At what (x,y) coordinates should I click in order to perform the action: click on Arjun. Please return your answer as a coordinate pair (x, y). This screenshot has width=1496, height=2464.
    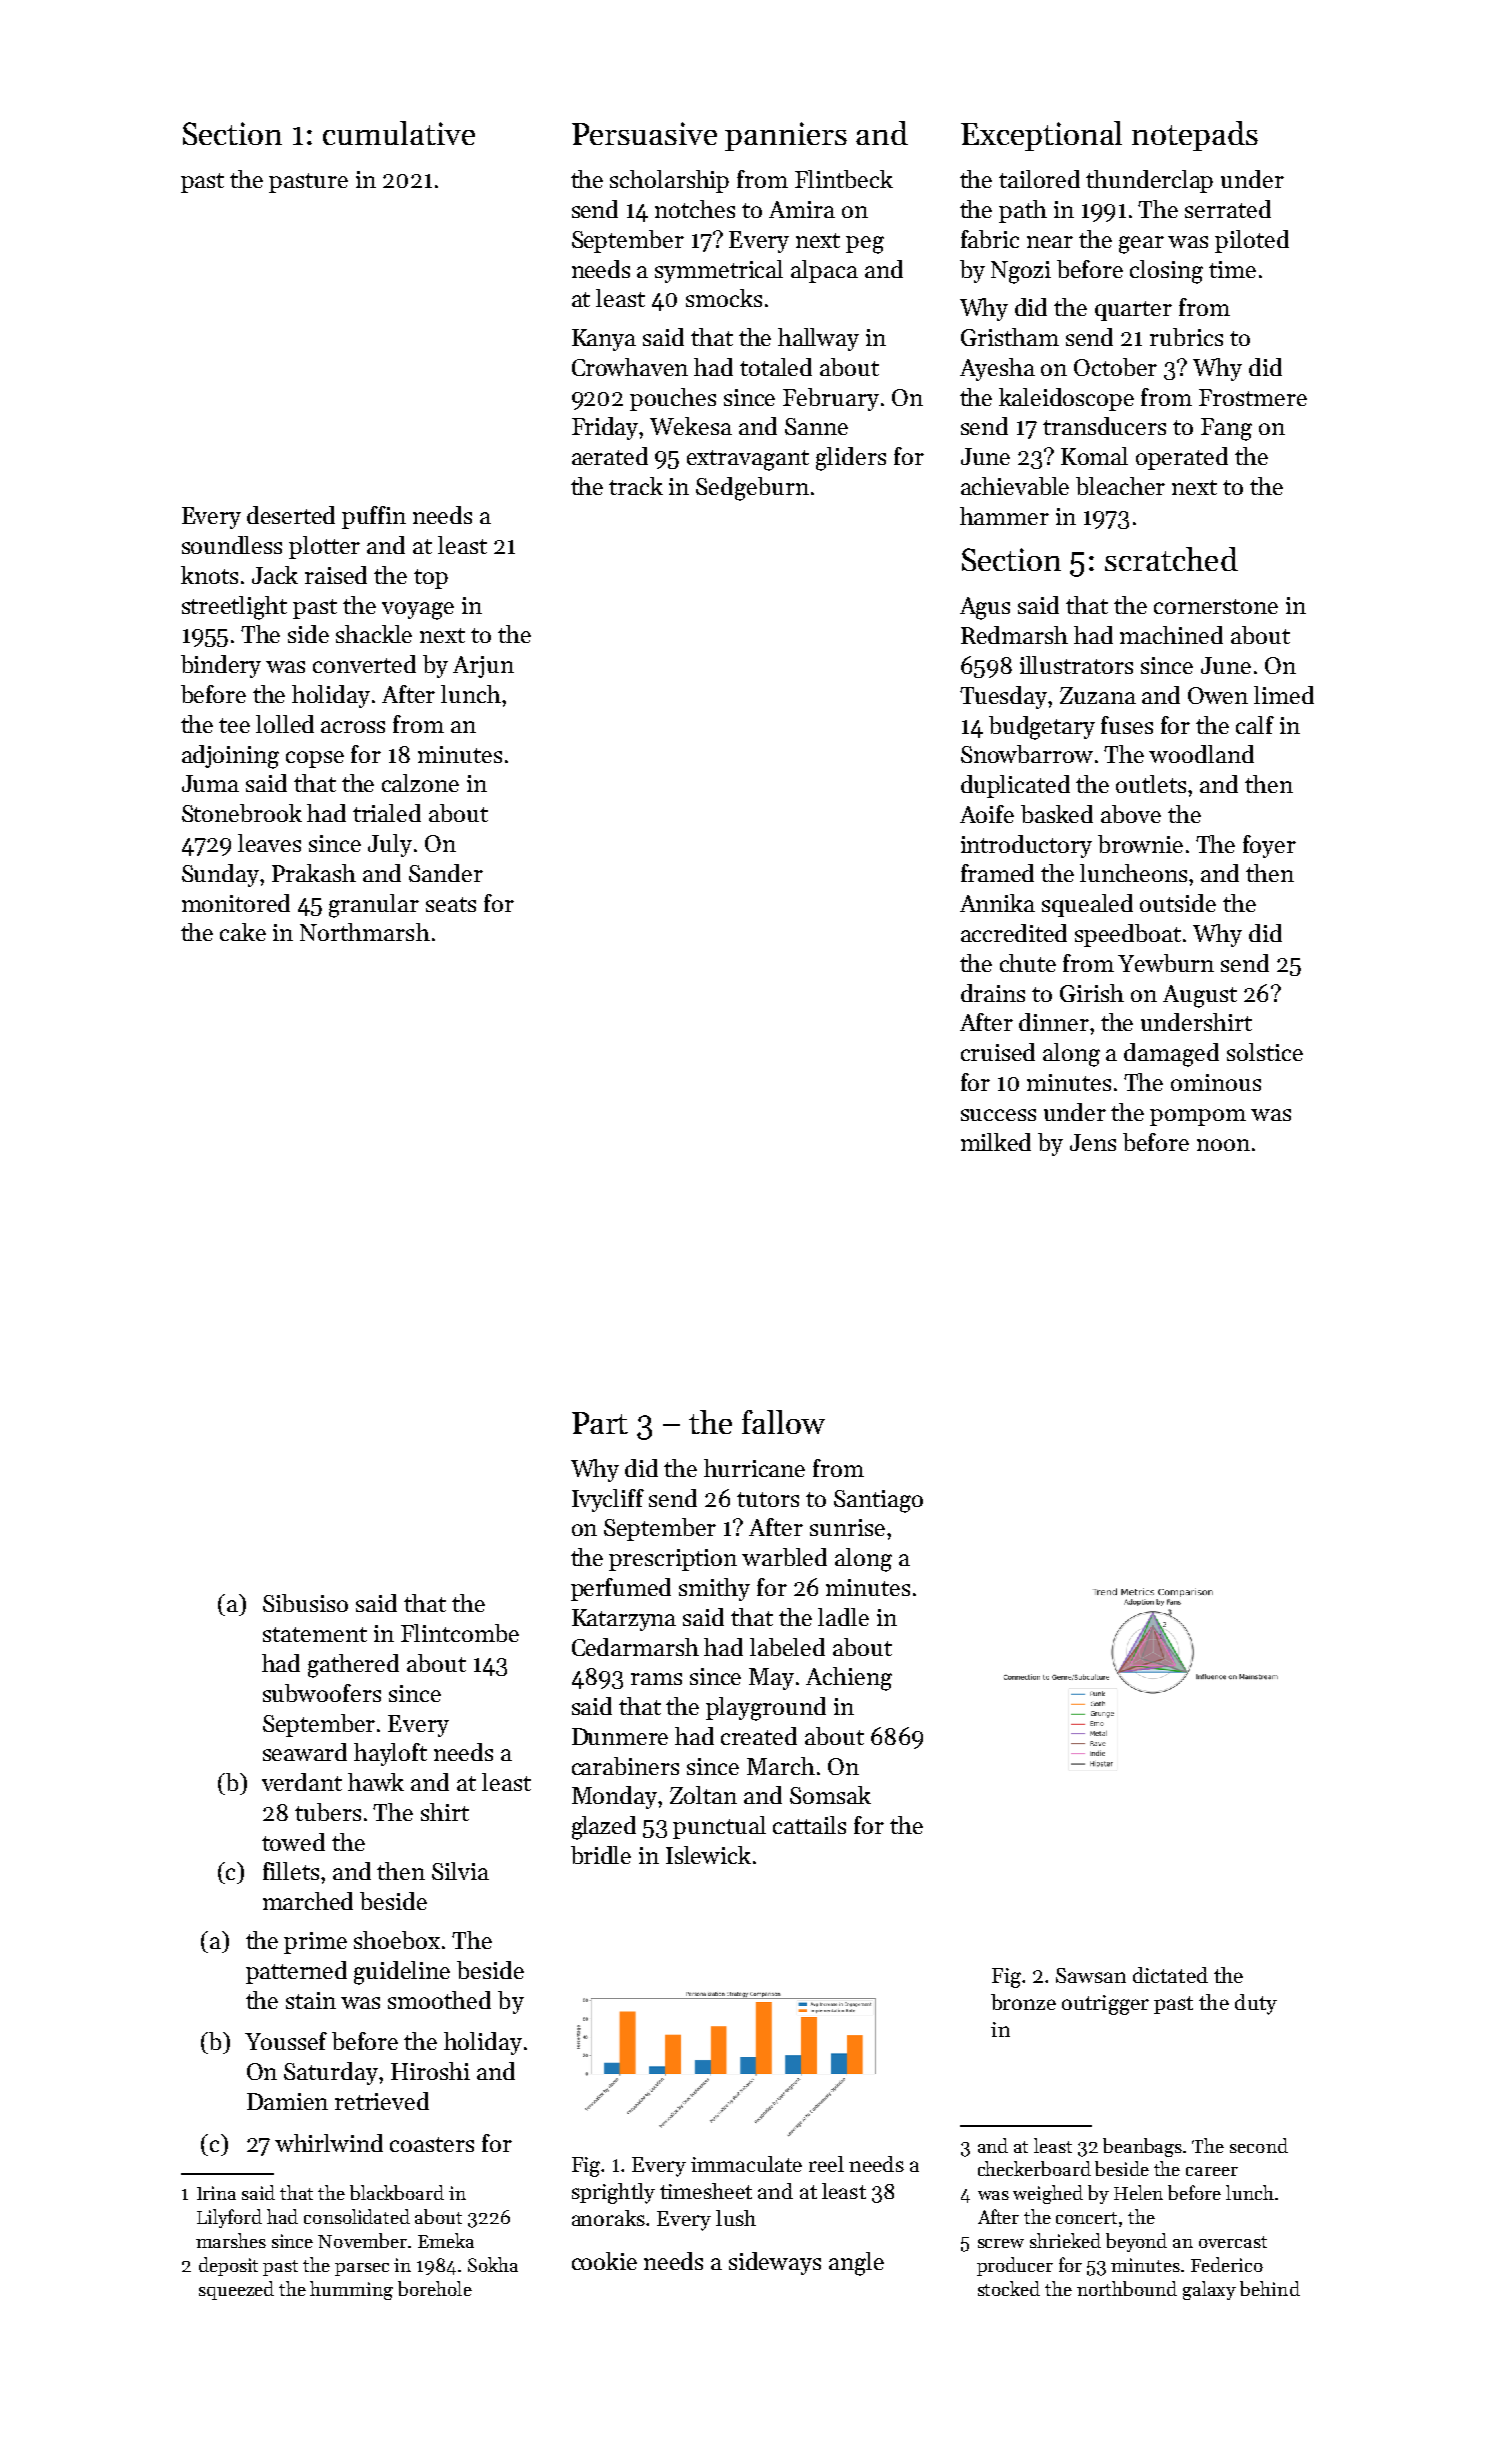
    Looking at the image, I should click on (483, 667).
